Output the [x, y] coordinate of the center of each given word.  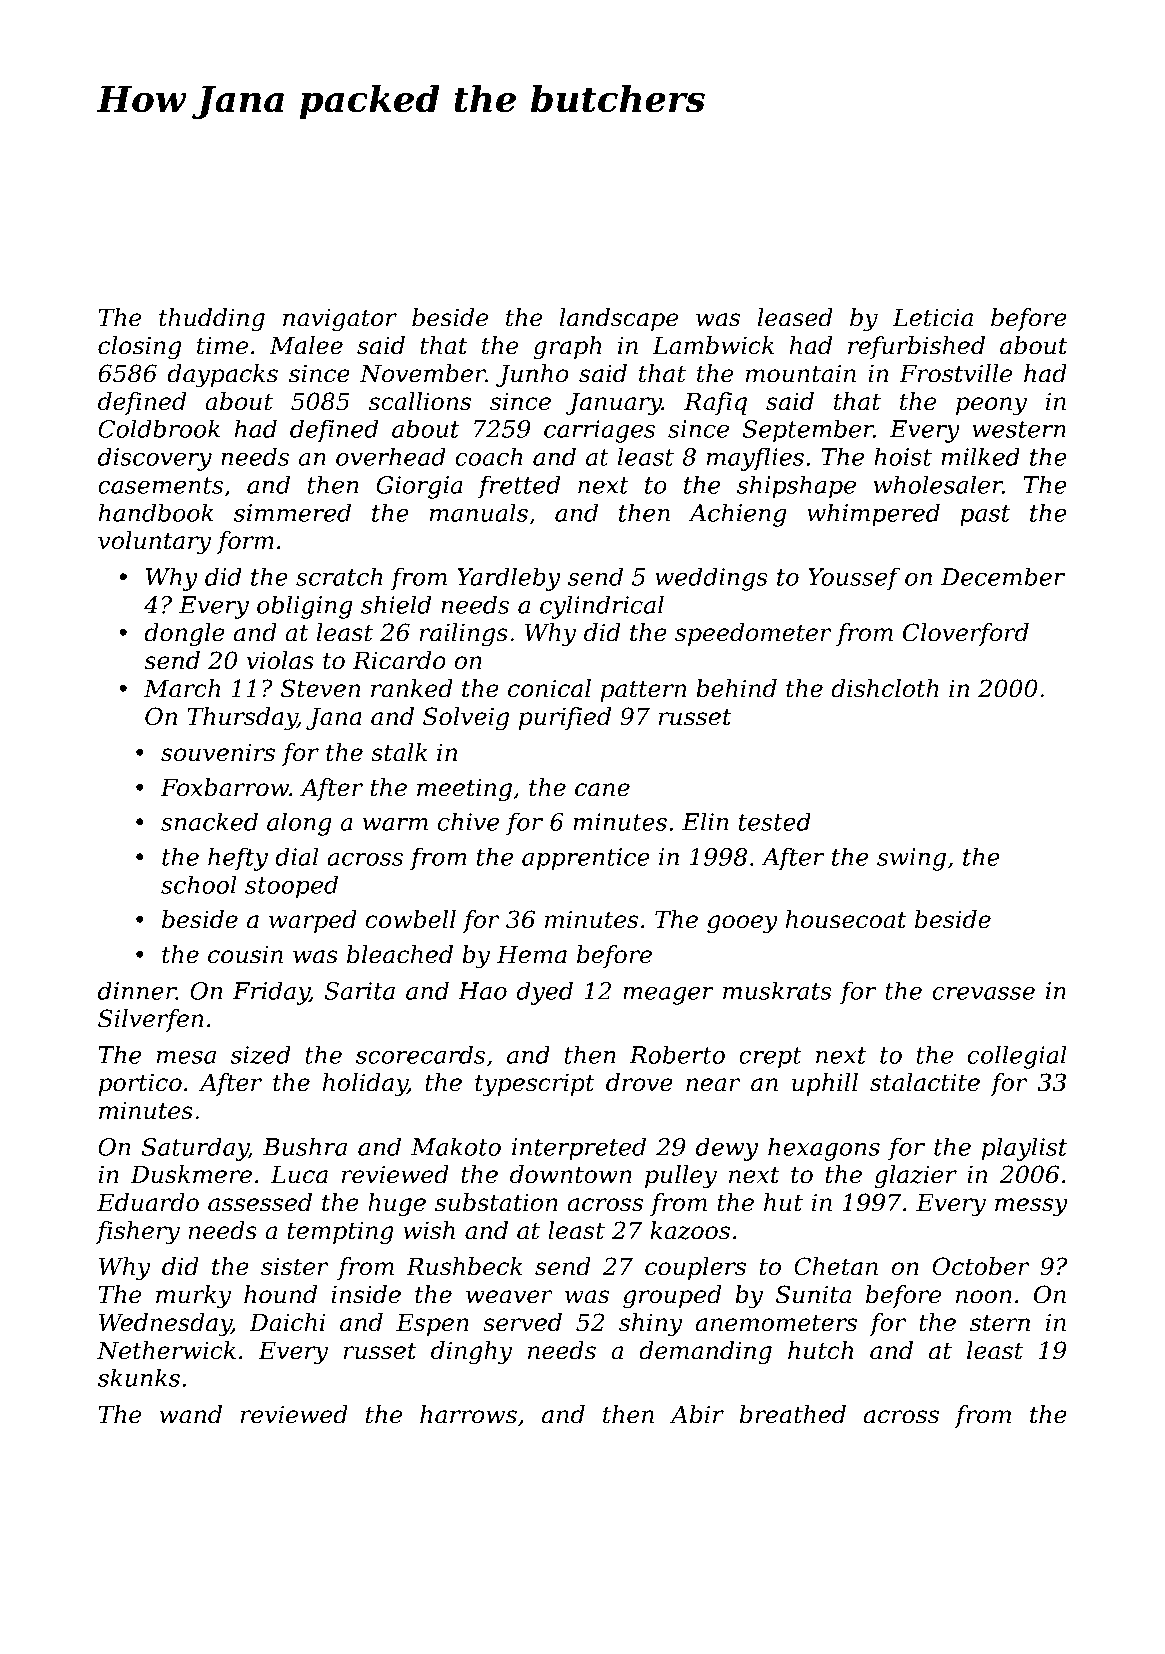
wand [191, 1414]
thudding [212, 320]
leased [795, 317]
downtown [571, 1174]
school [198, 884]
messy [1031, 1207]
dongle [185, 634]
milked [980, 456]
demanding [705, 1353]
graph [567, 348]
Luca [299, 1175]
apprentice [586, 859]
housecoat [846, 919]
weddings [711, 579]
